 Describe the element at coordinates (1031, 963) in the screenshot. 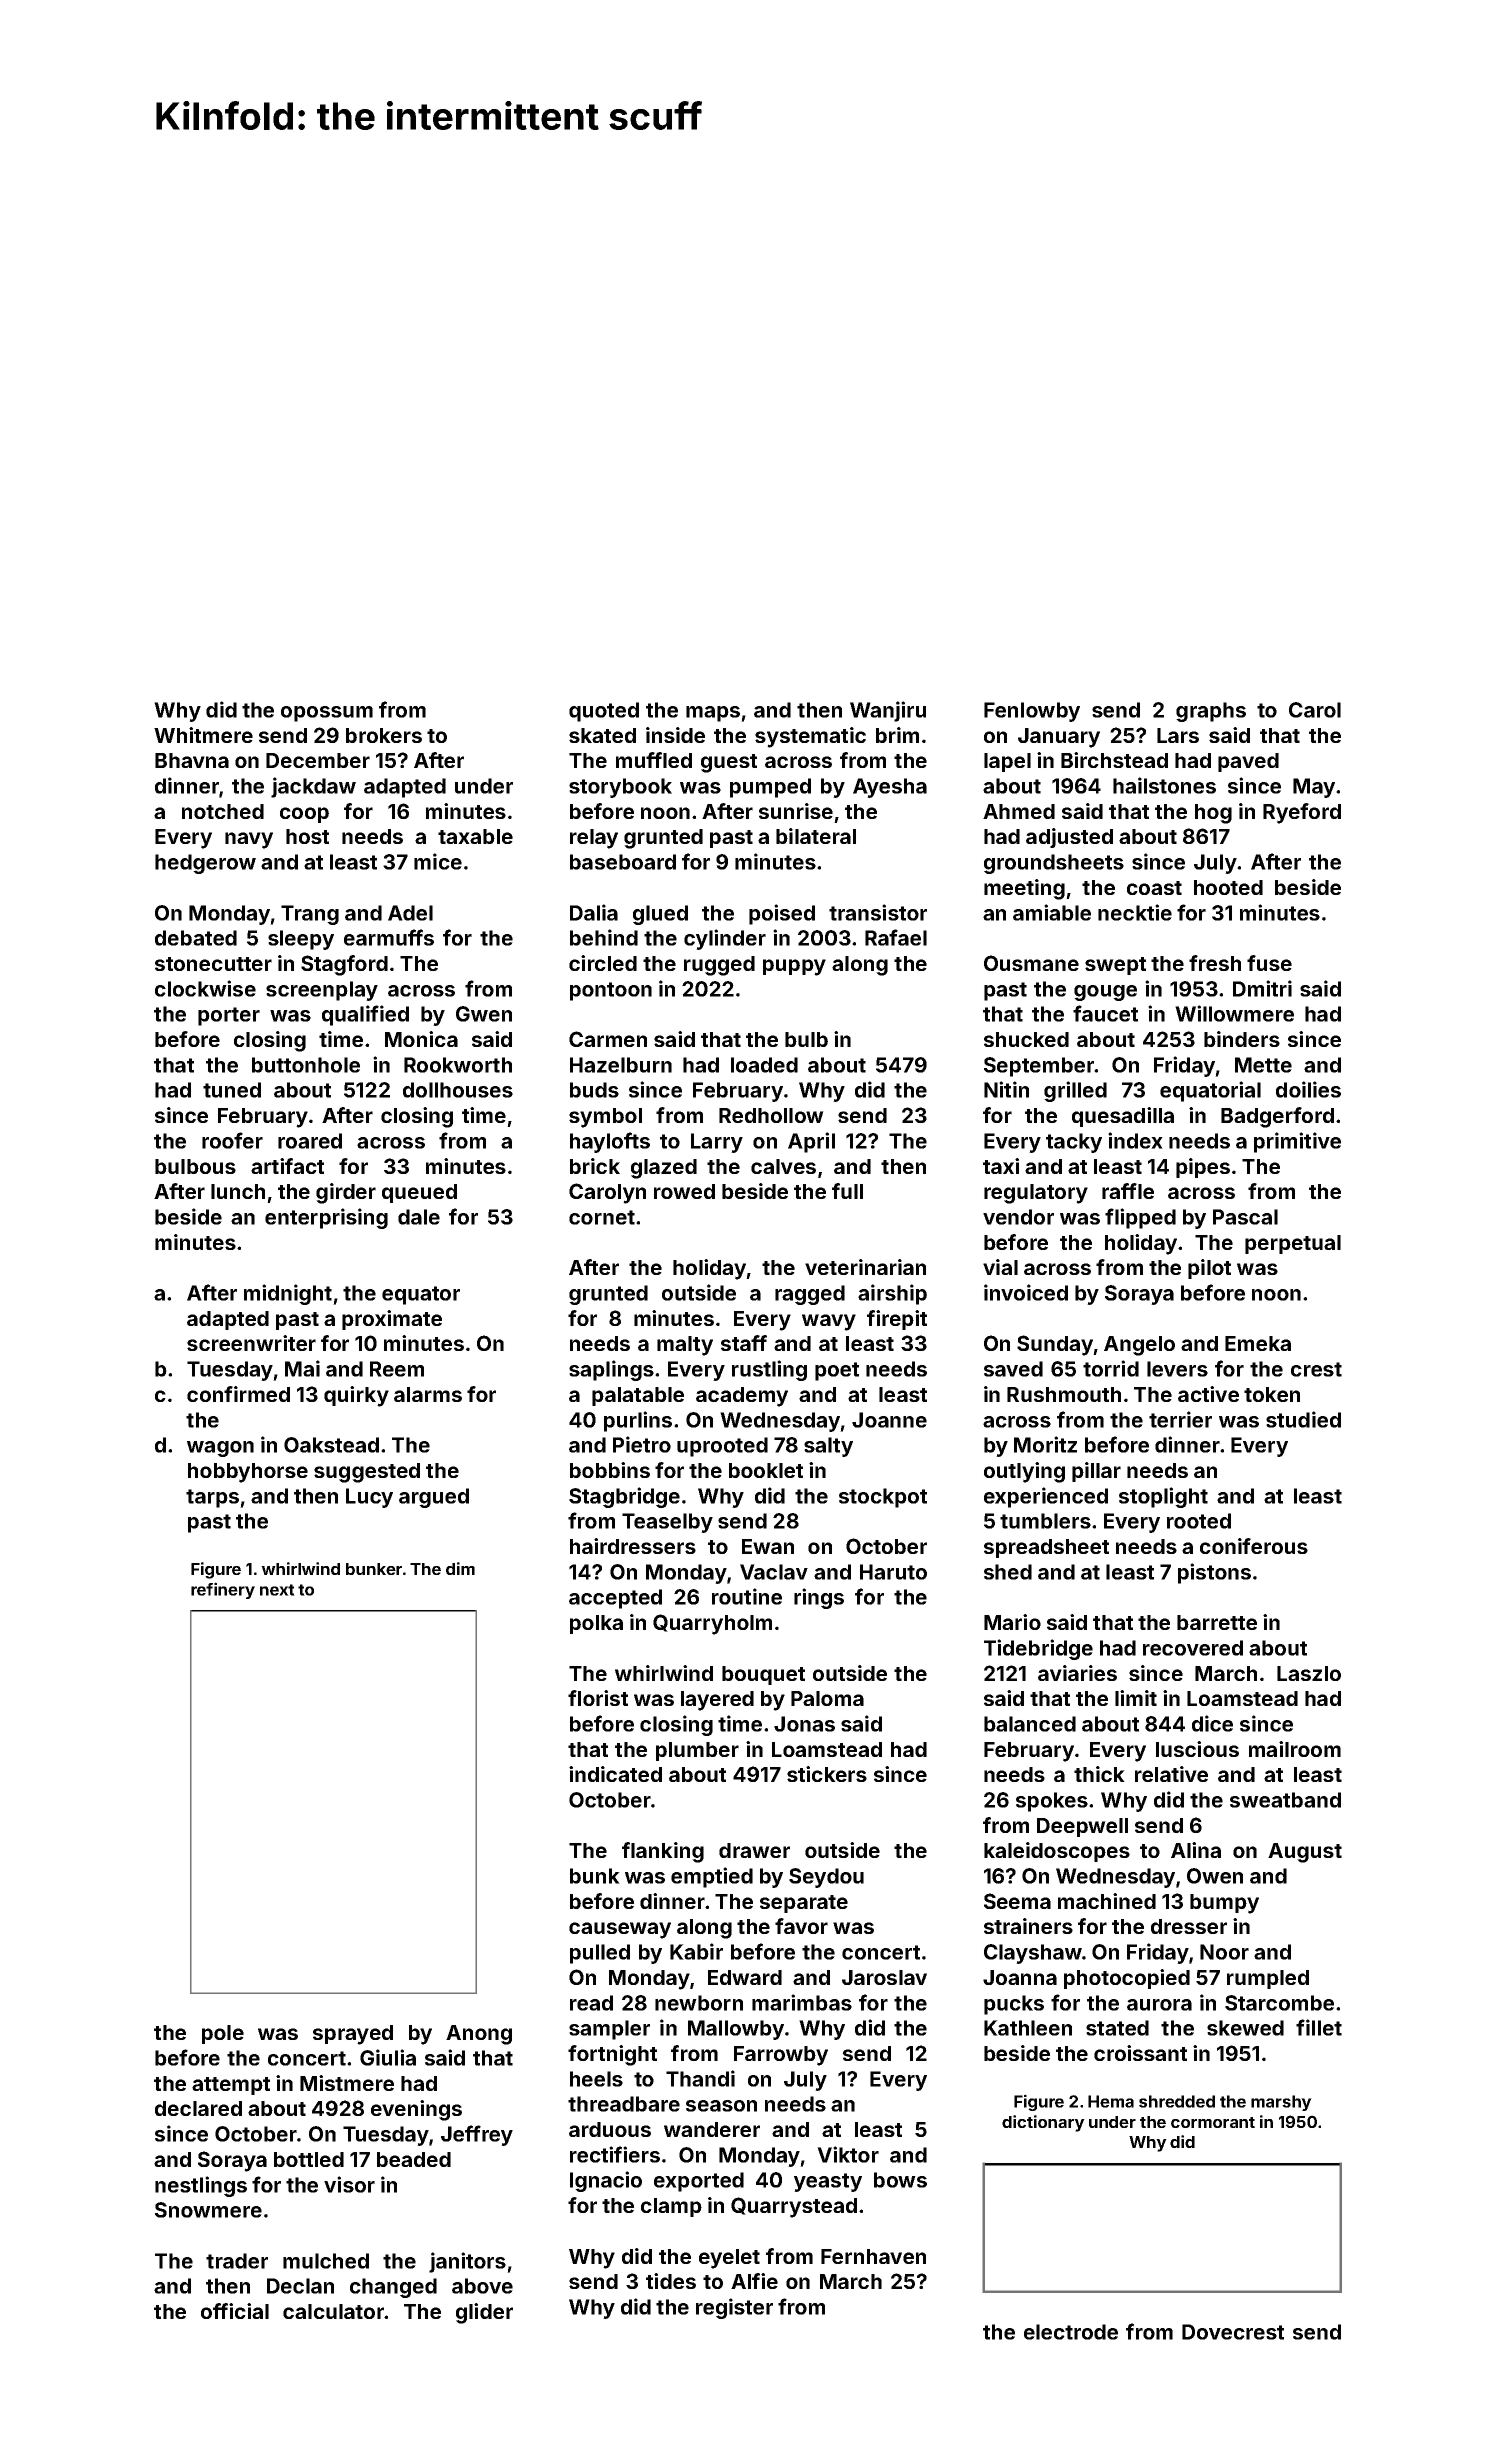

I see `Ousmane` at that location.
